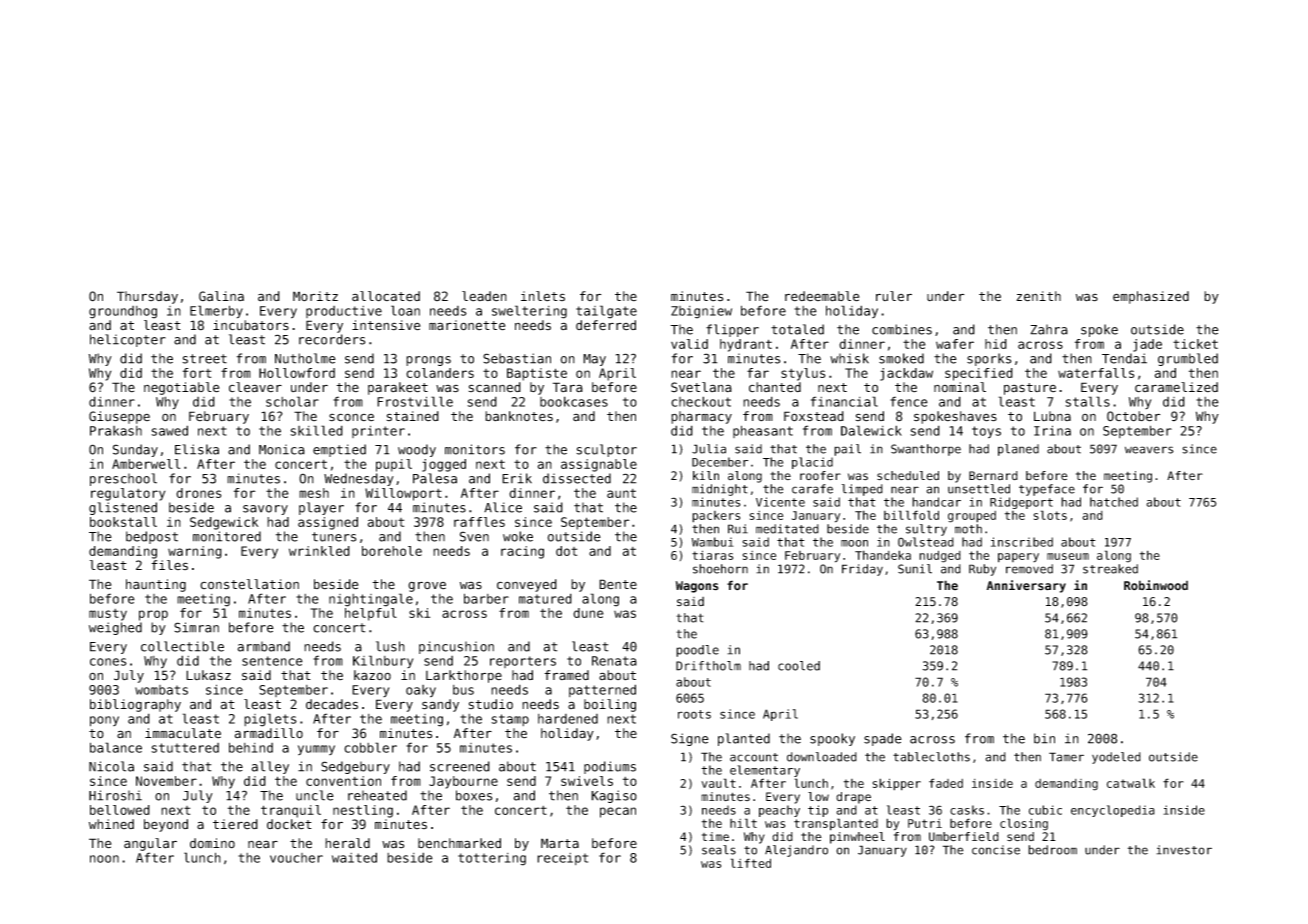 The width and height of the screenshot is (1308, 924). I want to click on smoked, so click(901, 358).
